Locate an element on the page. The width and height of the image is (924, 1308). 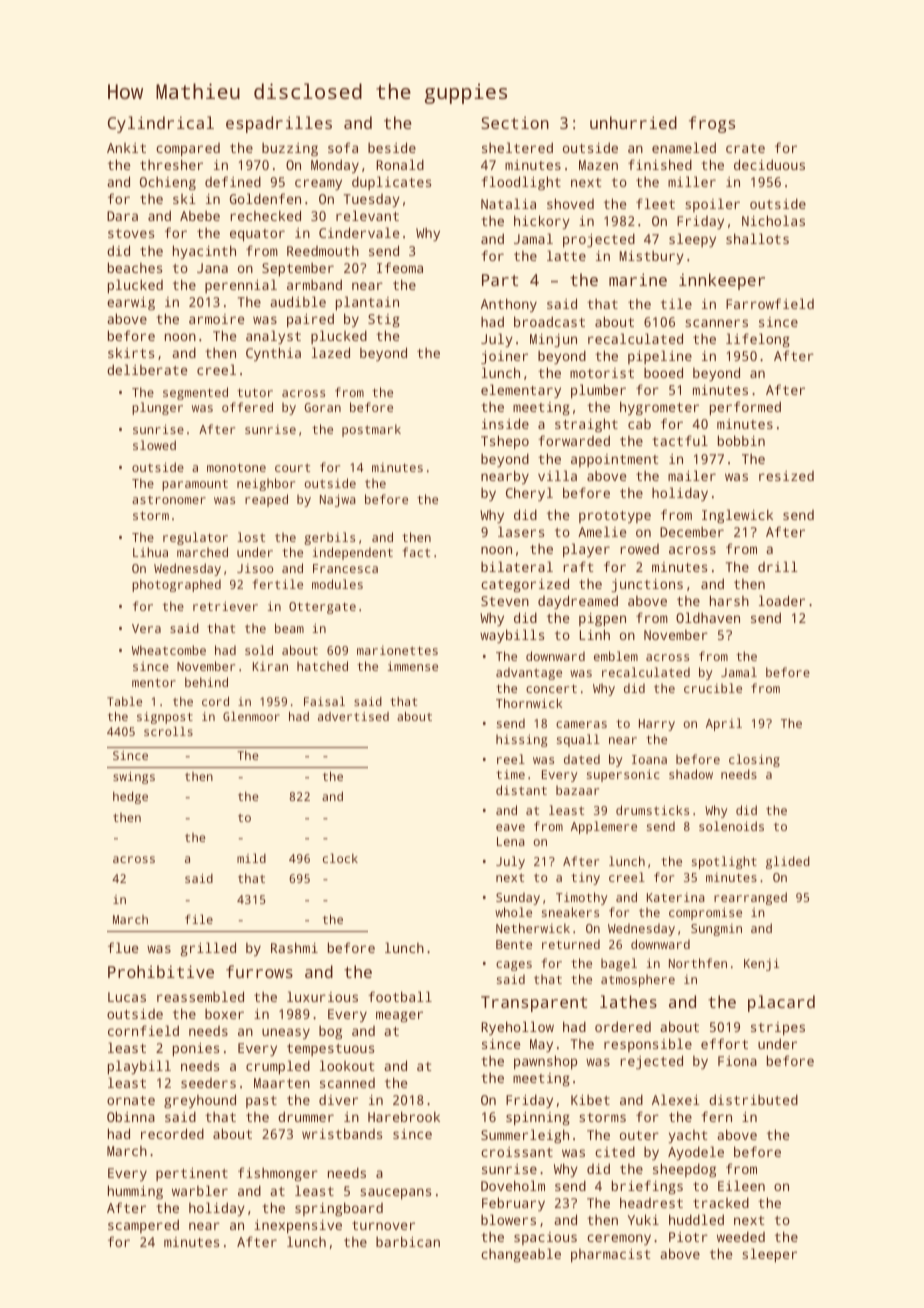
Bente is located at coordinates (514, 944).
